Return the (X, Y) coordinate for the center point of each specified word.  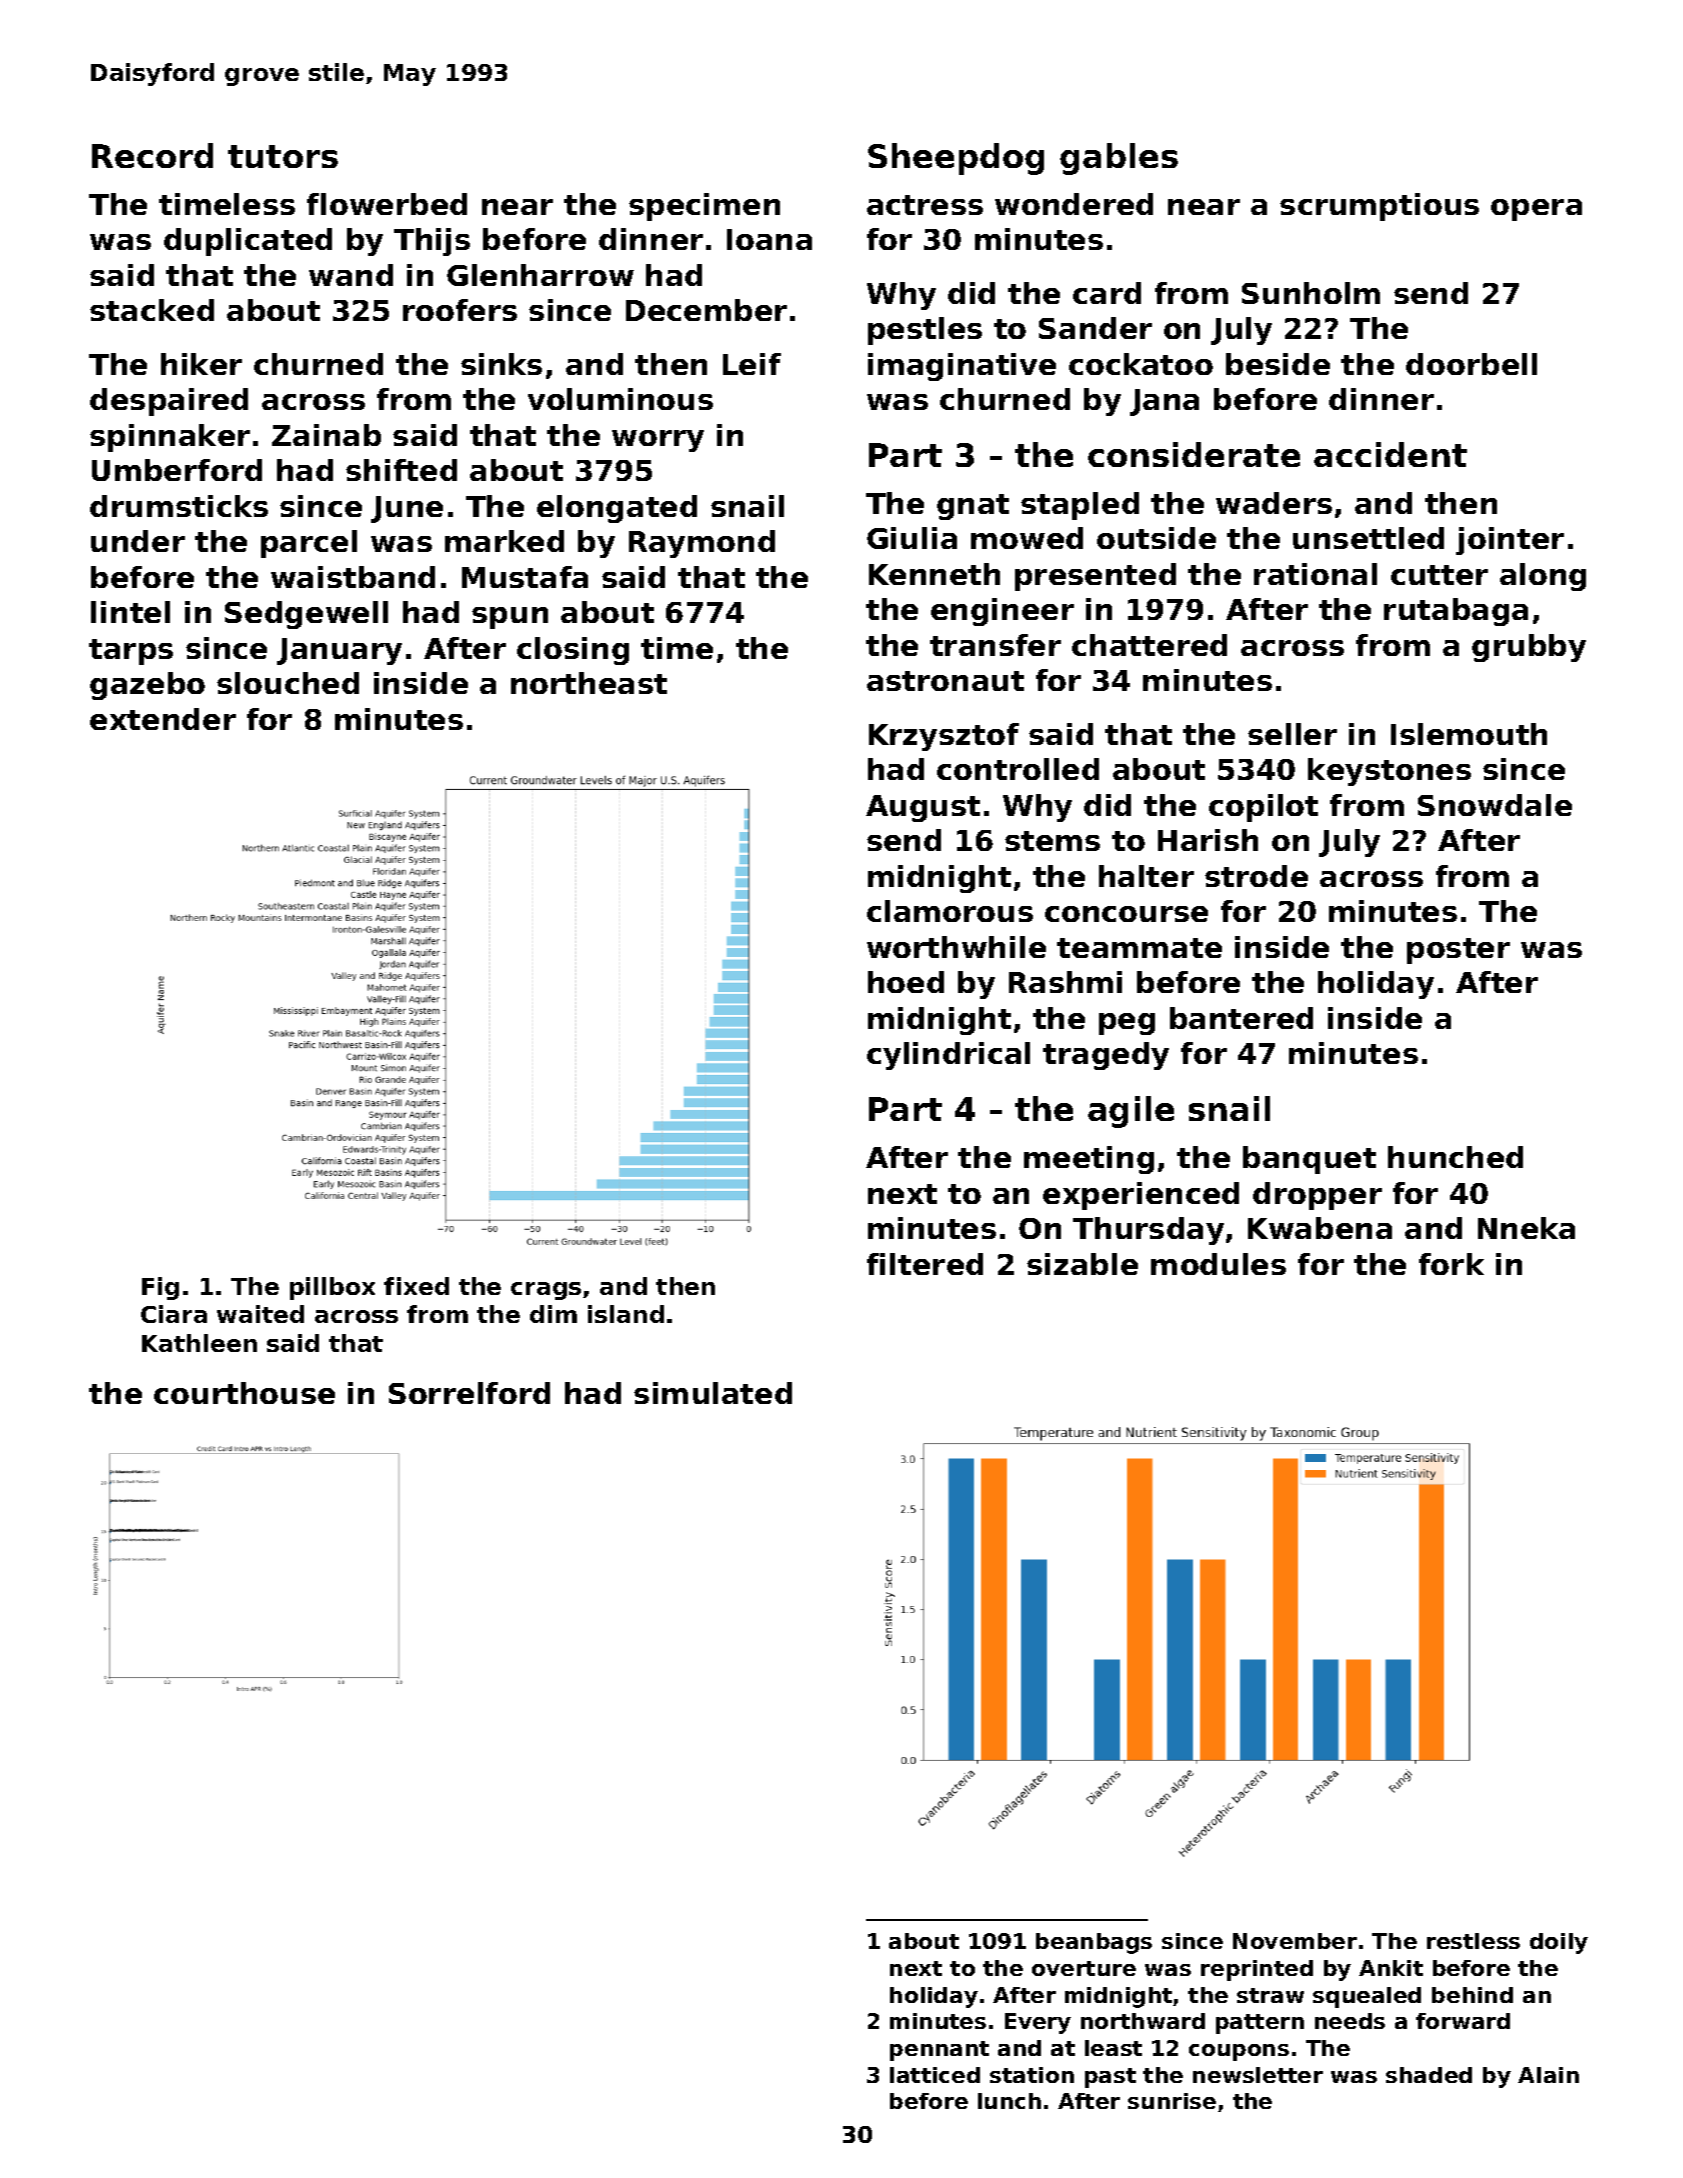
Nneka (1526, 1228)
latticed (935, 2075)
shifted (401, 470)
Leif (752, 364)
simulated (713, 1393)
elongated (617, 509)
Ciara (174, 1314)
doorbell (1471, 364)
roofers (460, 310)
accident (1390, 454)
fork (1451, 1264)
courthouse (244, 1393)
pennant (939, 2051)
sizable (1082, 1264)
